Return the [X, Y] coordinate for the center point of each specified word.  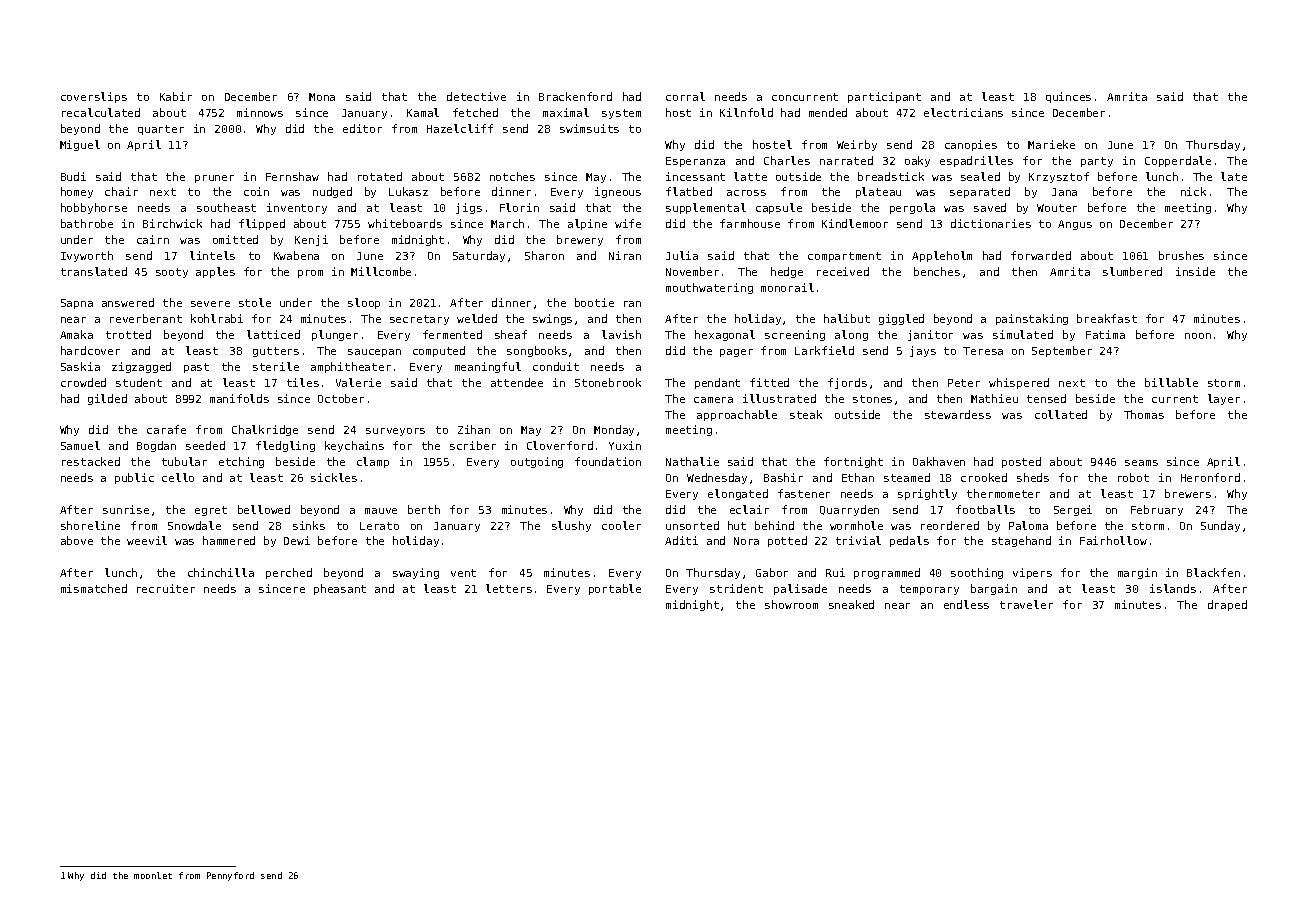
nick [1193, 191]
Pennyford [230, 876]
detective [476, 96]
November [692, 271]
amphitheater [351, 367]
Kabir [176, 96]
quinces [1068, 97]
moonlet [153, 875]
